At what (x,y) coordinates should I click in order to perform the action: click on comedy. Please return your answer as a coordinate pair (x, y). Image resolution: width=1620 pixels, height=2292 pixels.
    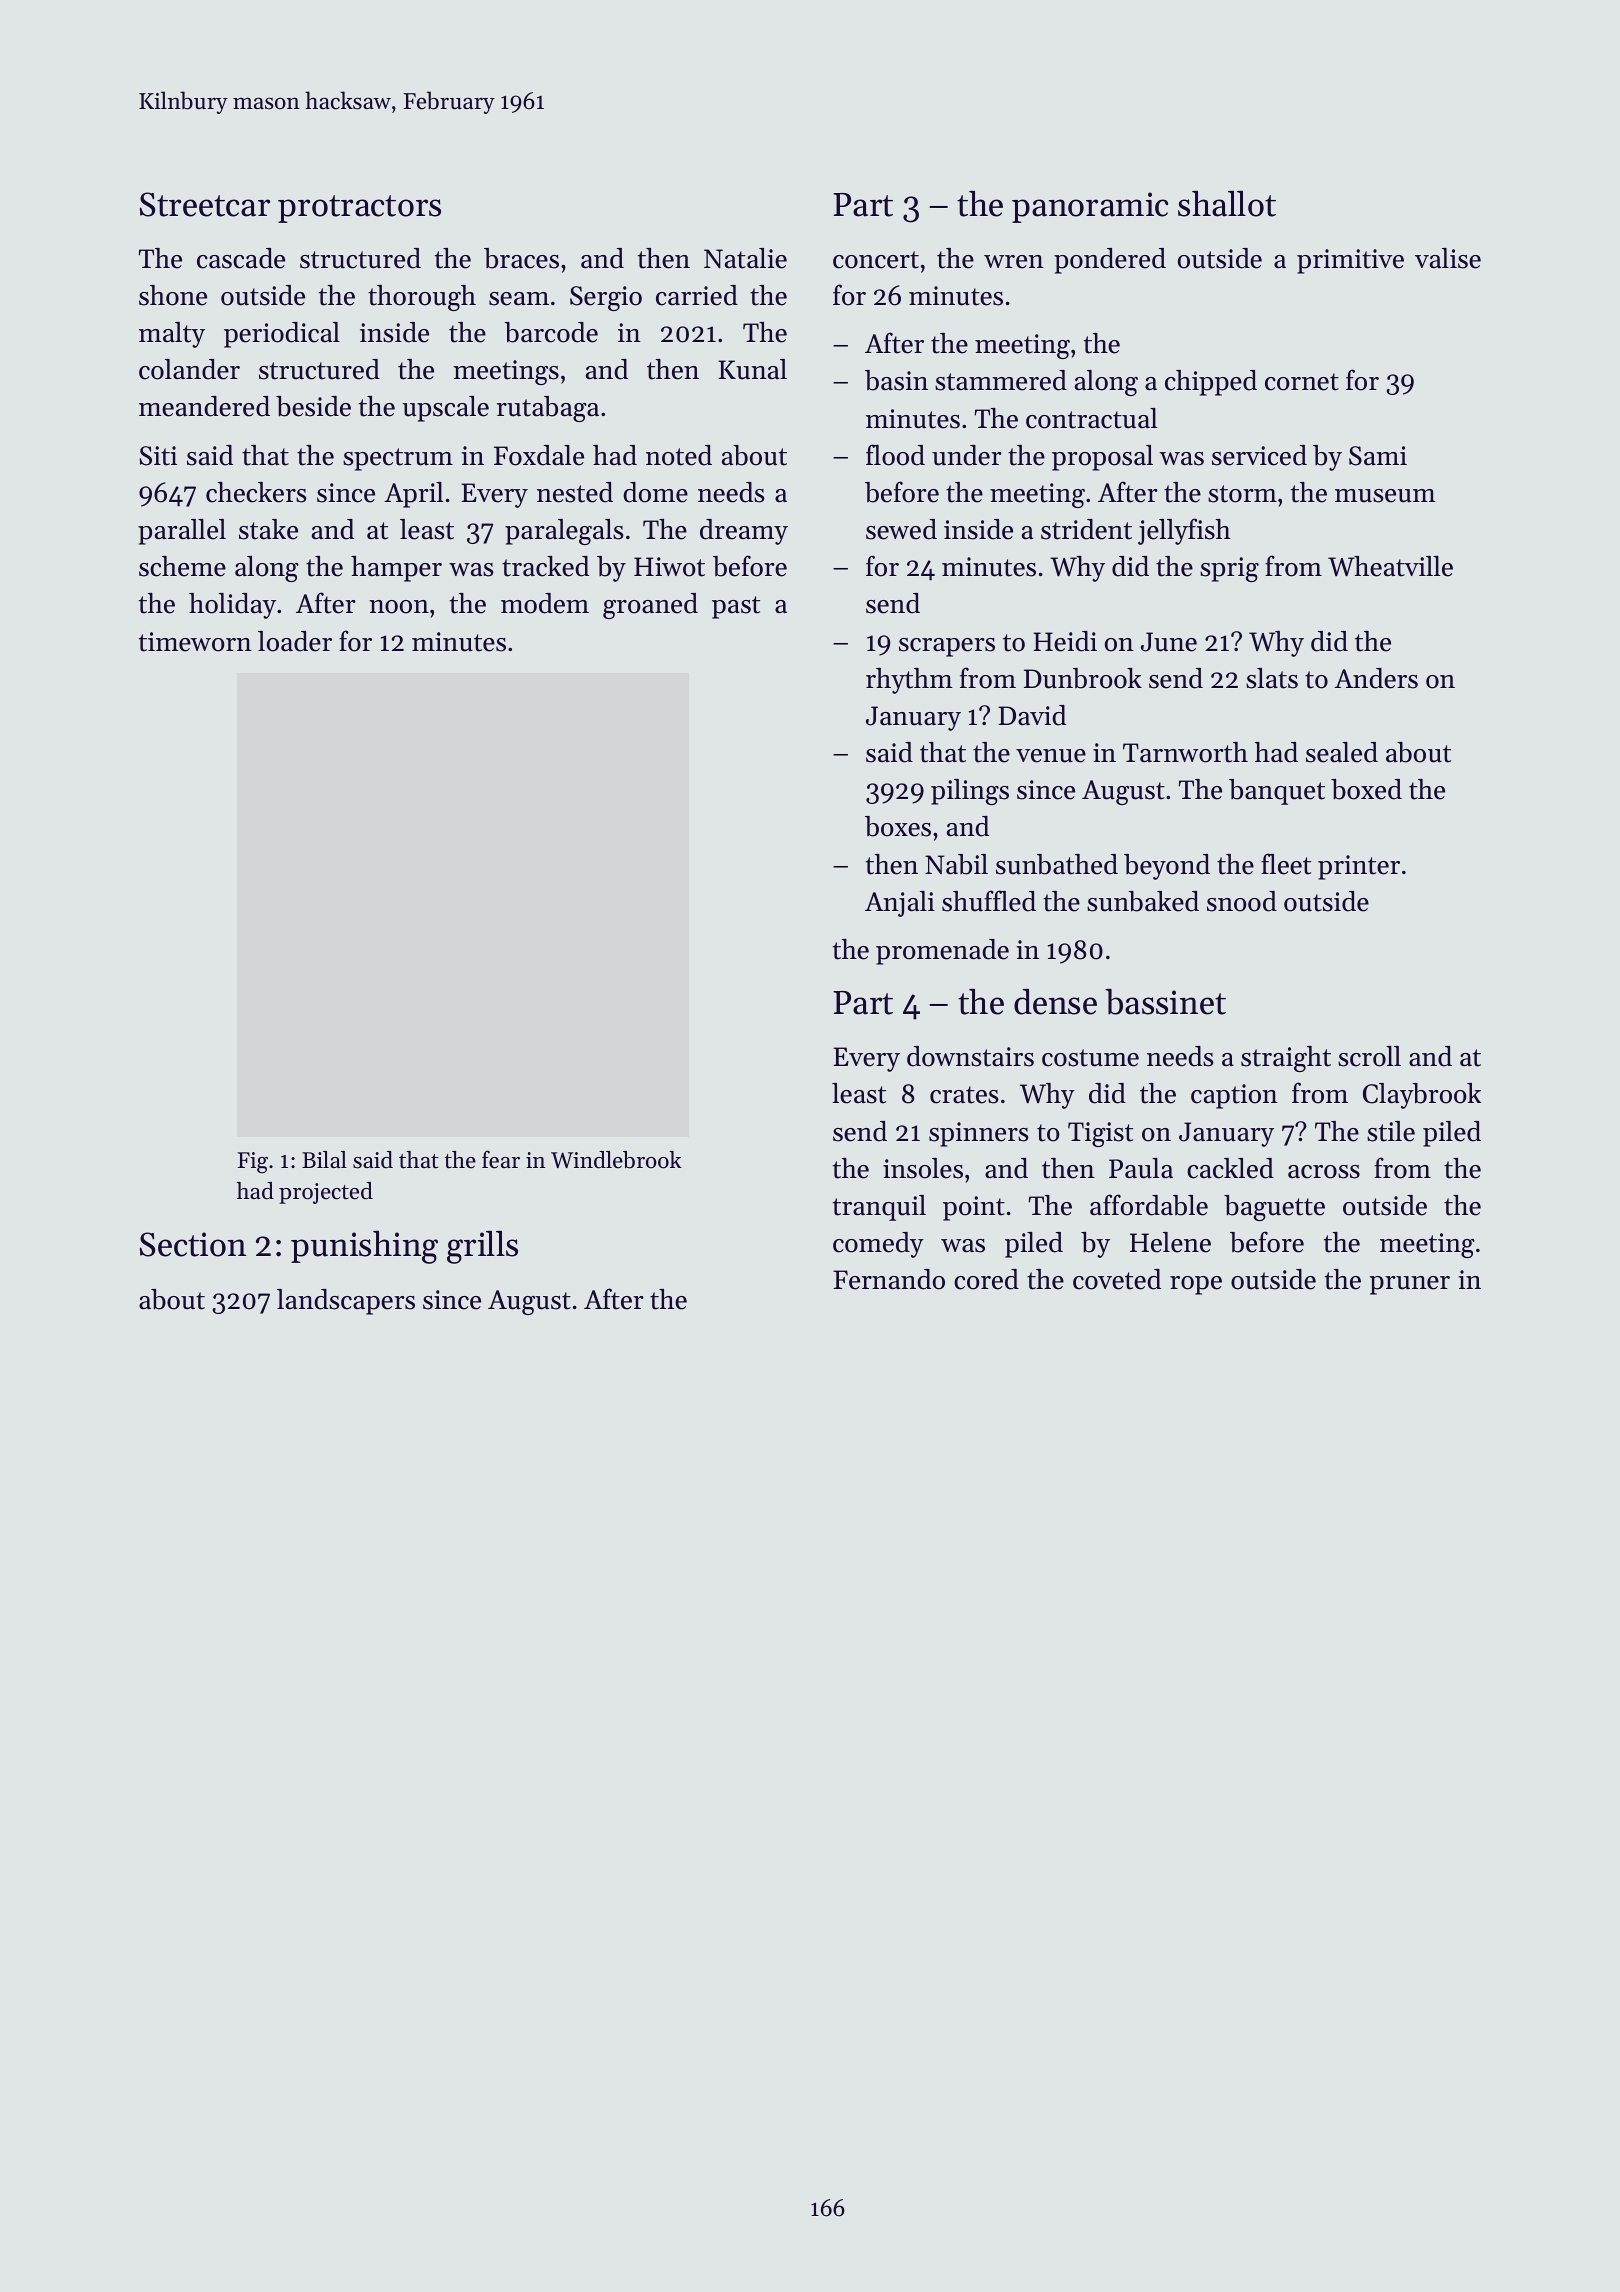
    Looking at the image, I should click on (878, 1245).
